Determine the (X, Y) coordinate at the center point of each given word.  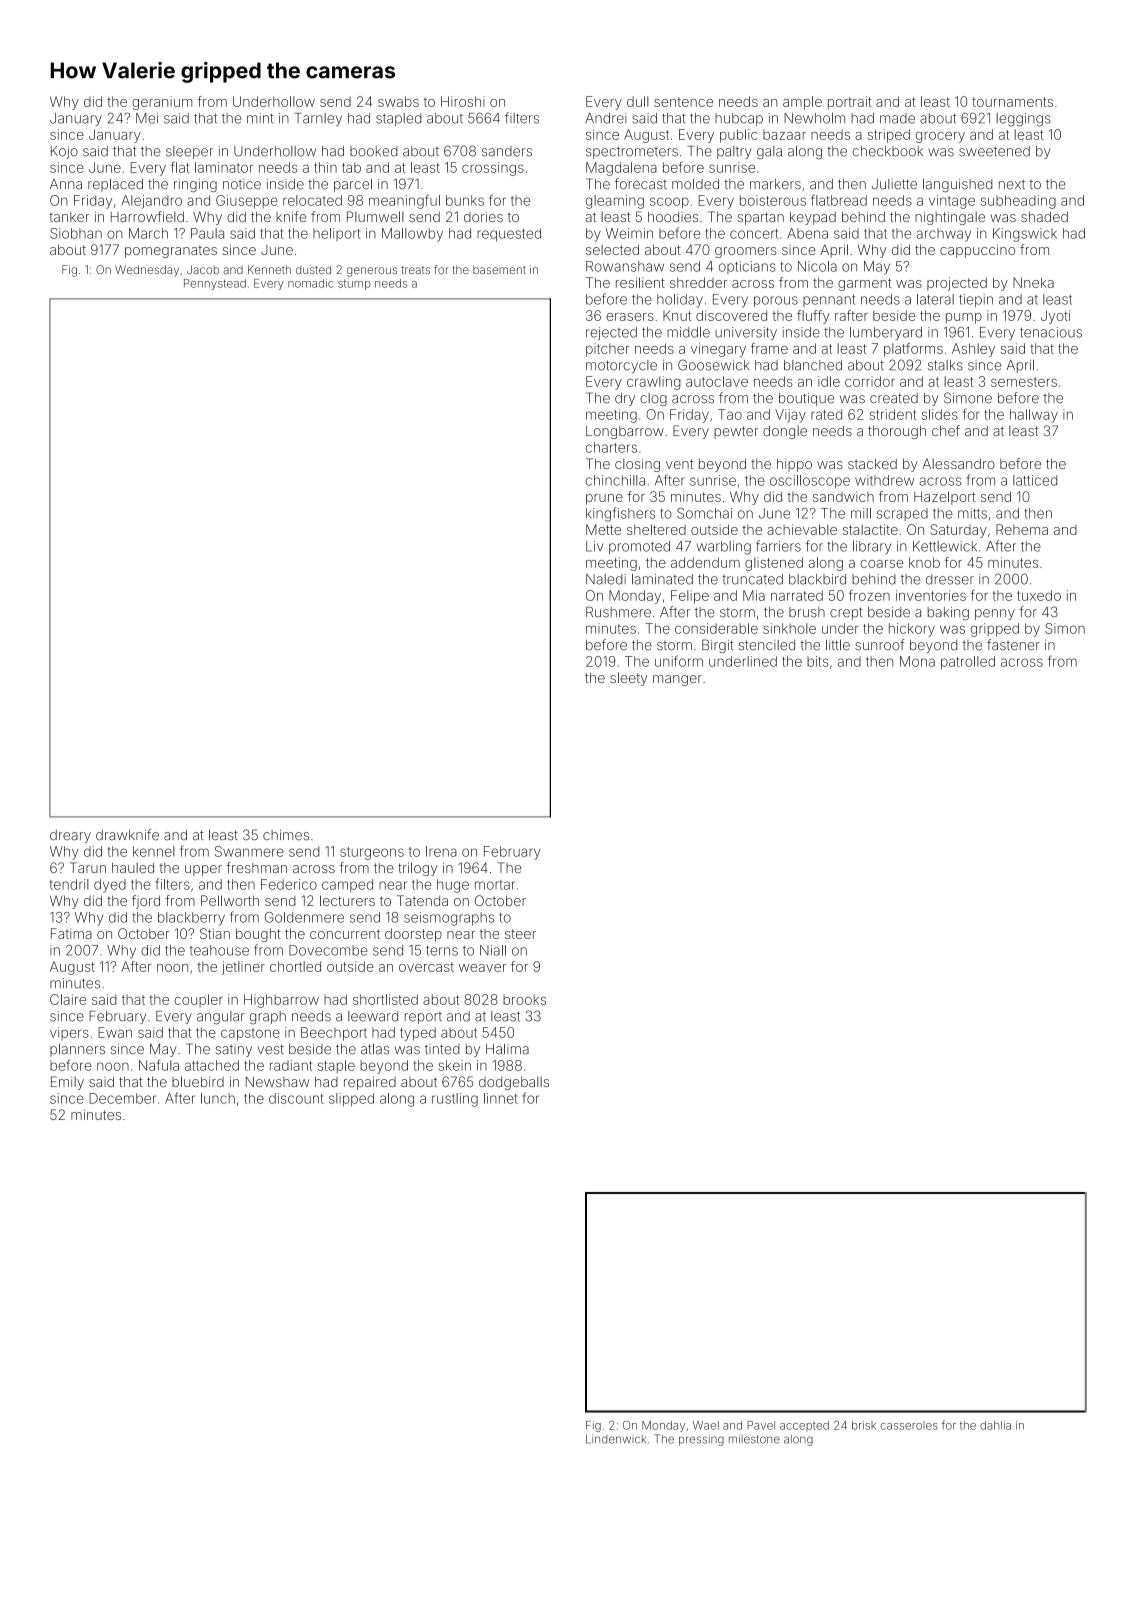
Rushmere (618, 612)
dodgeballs (514, 1083)
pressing (701, 1441)
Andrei (606, 118)
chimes (286, 835)
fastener (1013, 644)
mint (260, 118)
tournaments (1012, 102)
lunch (218, 1098)
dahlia (995, 1425)
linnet (501, 1098)
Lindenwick (616, 1439)
